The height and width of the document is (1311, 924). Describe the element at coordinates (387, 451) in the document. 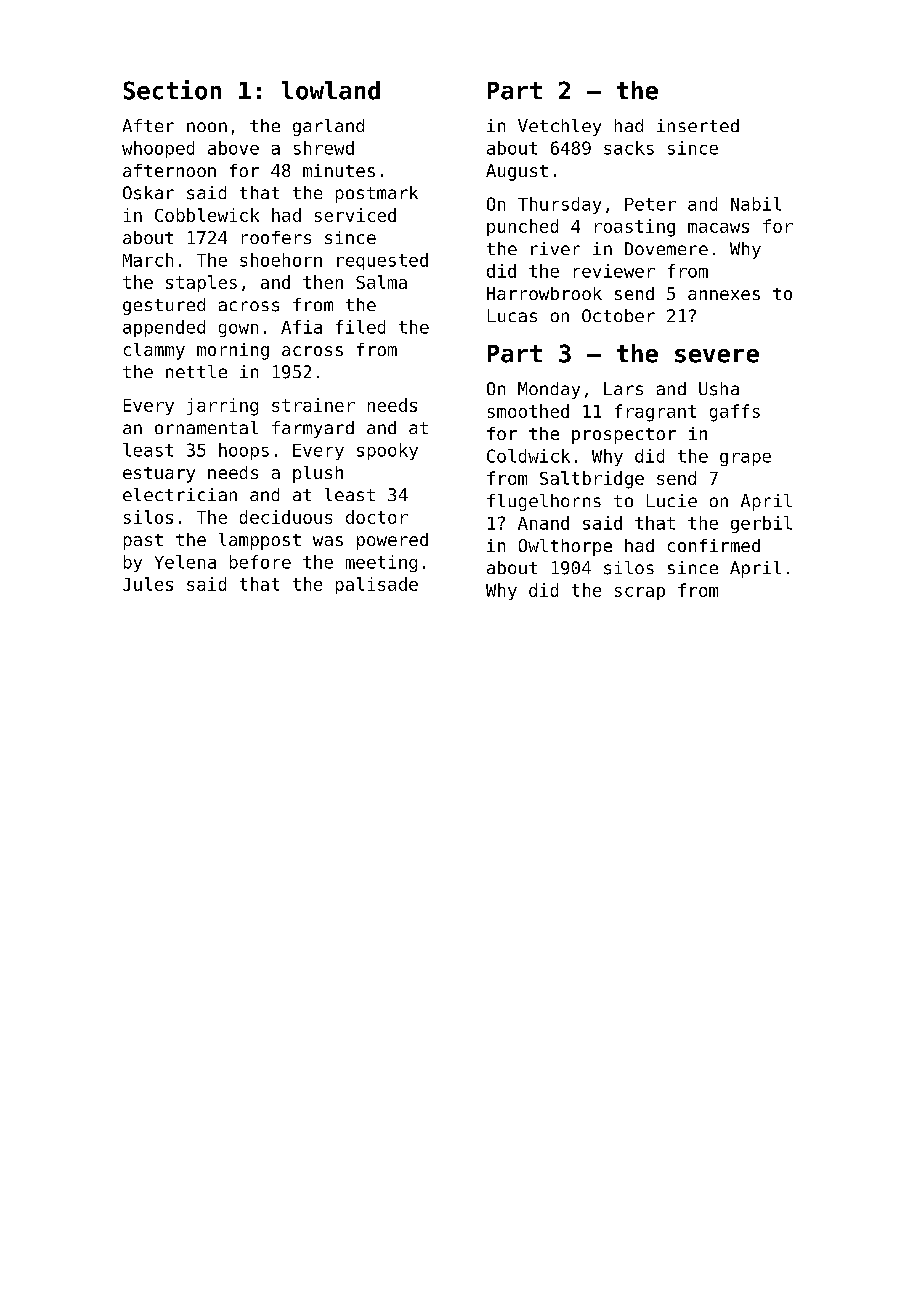

I see `spooky` at that location.
